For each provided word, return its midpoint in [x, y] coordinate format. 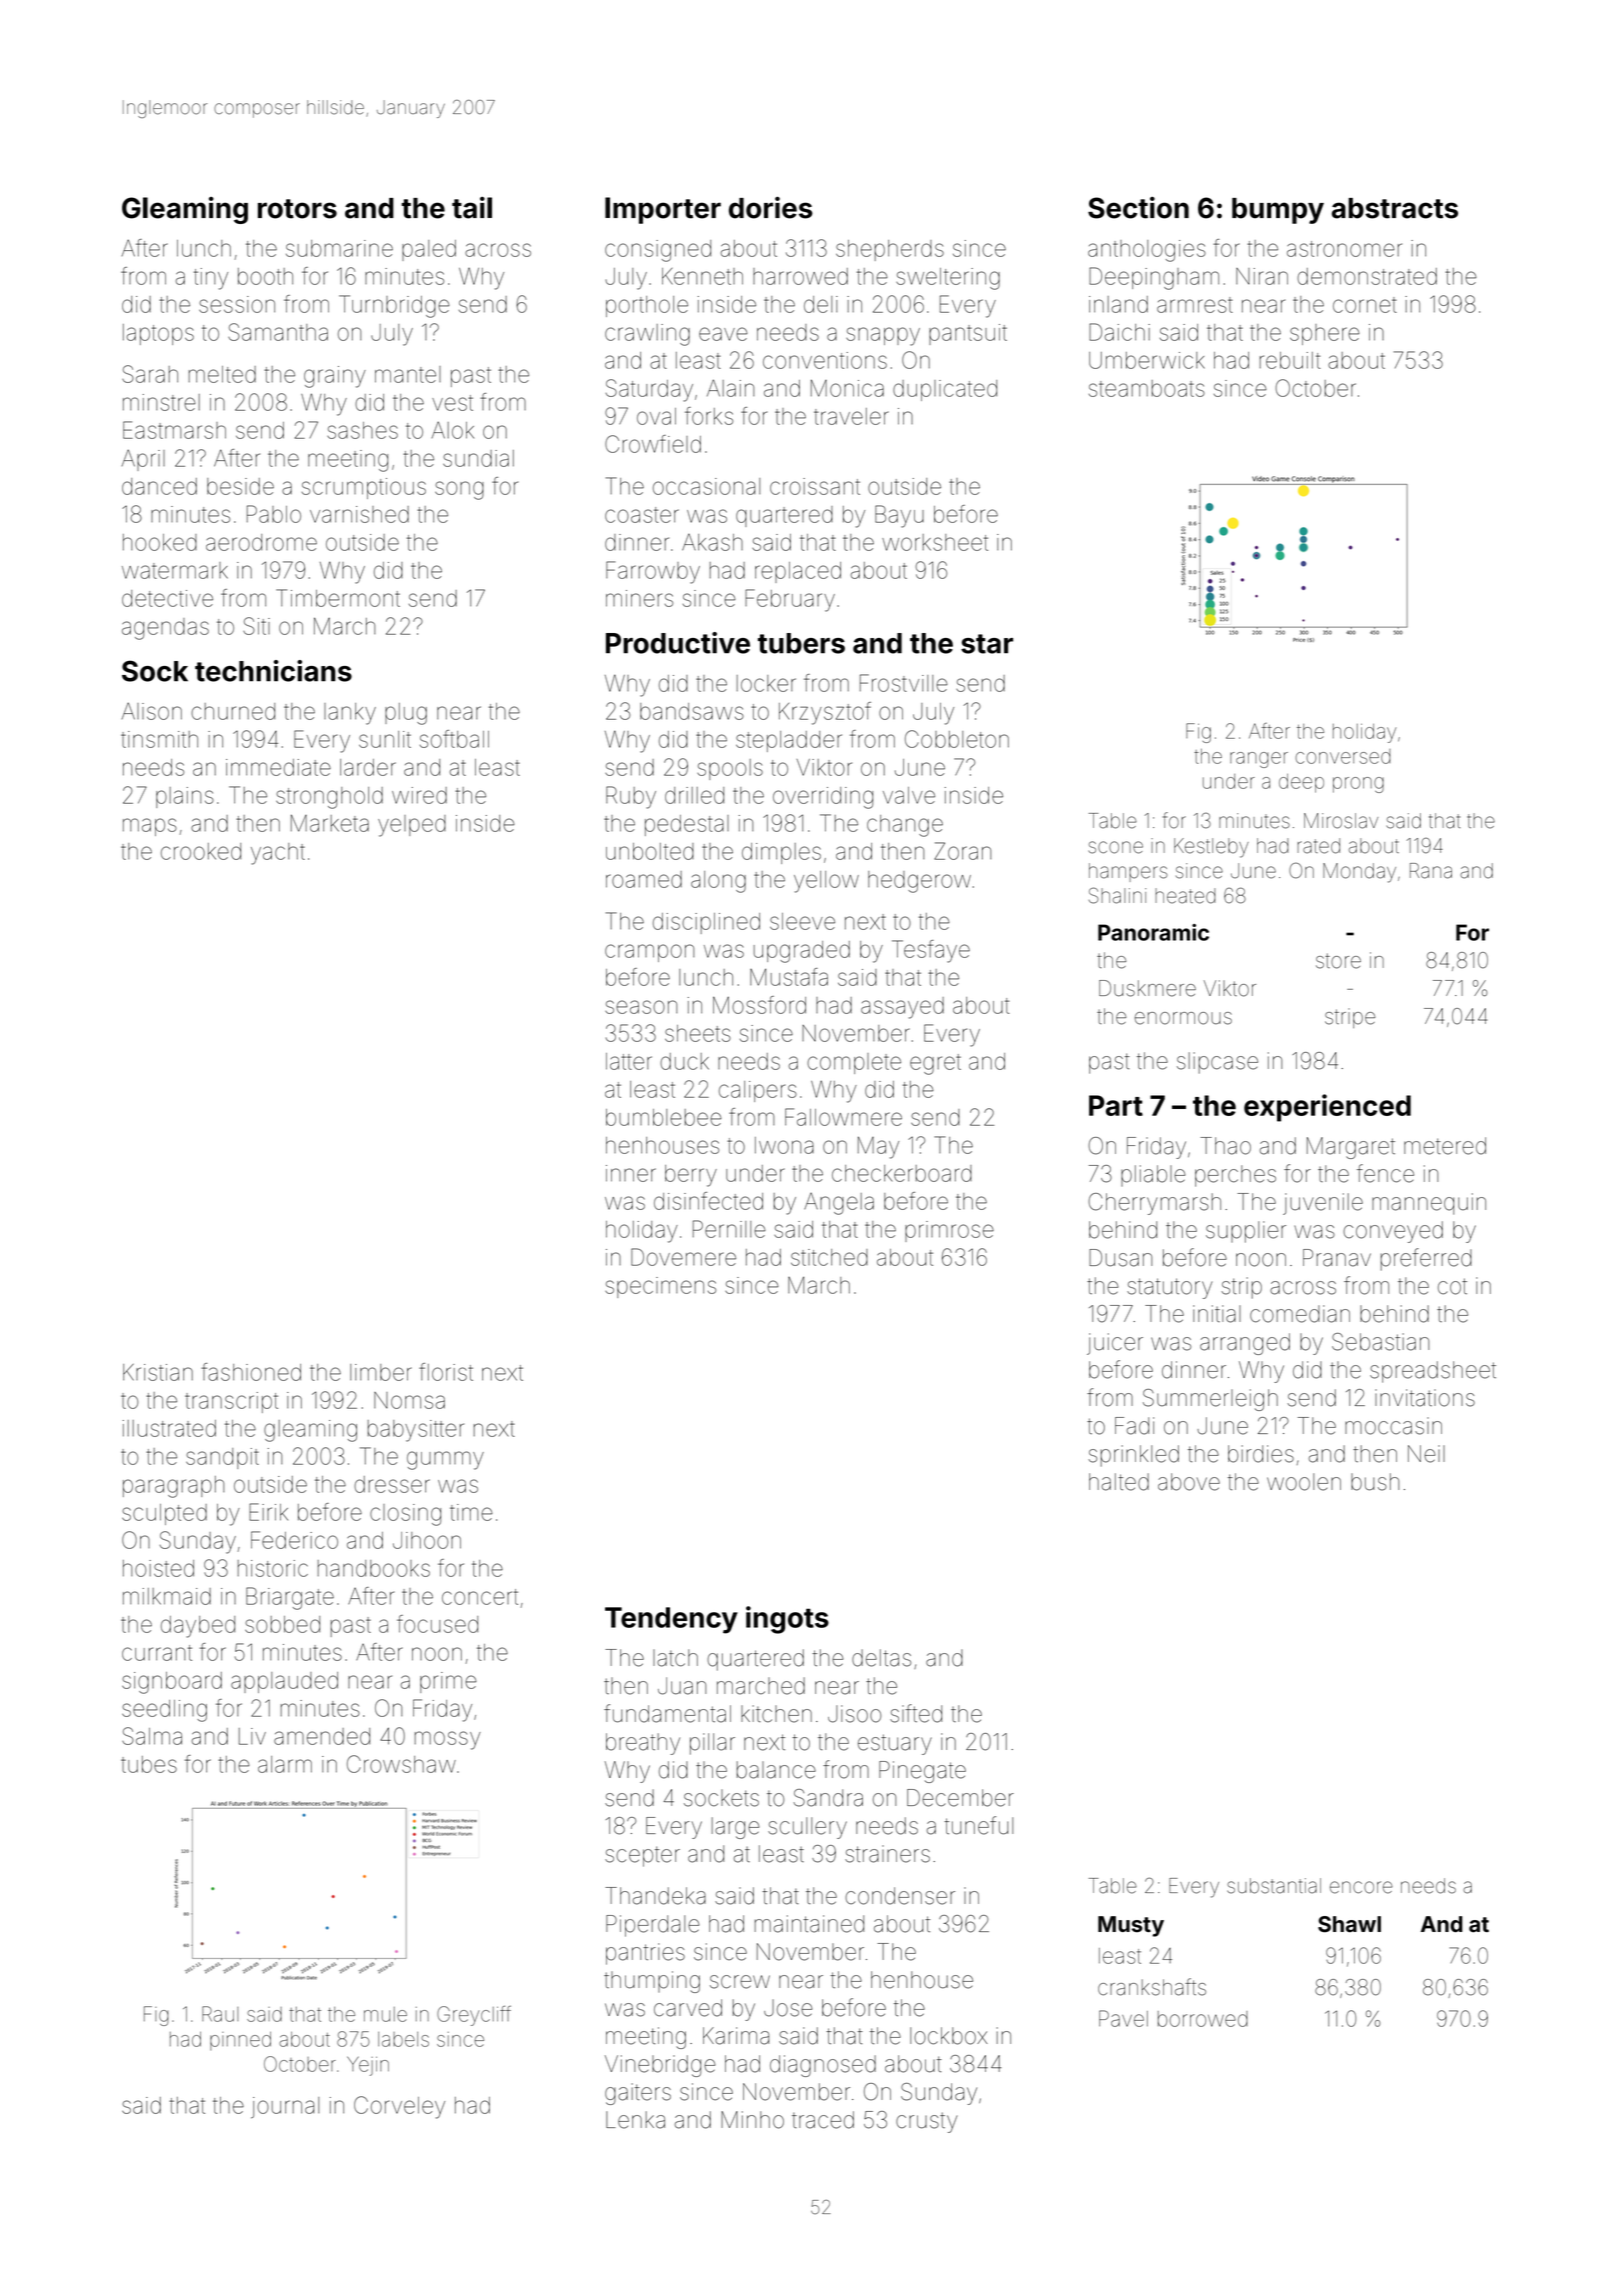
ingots [787, 1620]
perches [1235, 1176]
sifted [916, 1713]
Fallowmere [843, 1117]
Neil [1426, 1454]
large [736, 1828]
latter [629, 1061]
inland [1118, 304]
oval [656, 416]
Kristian [158, 1372]
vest [452, 403]
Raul [220, 2014]
